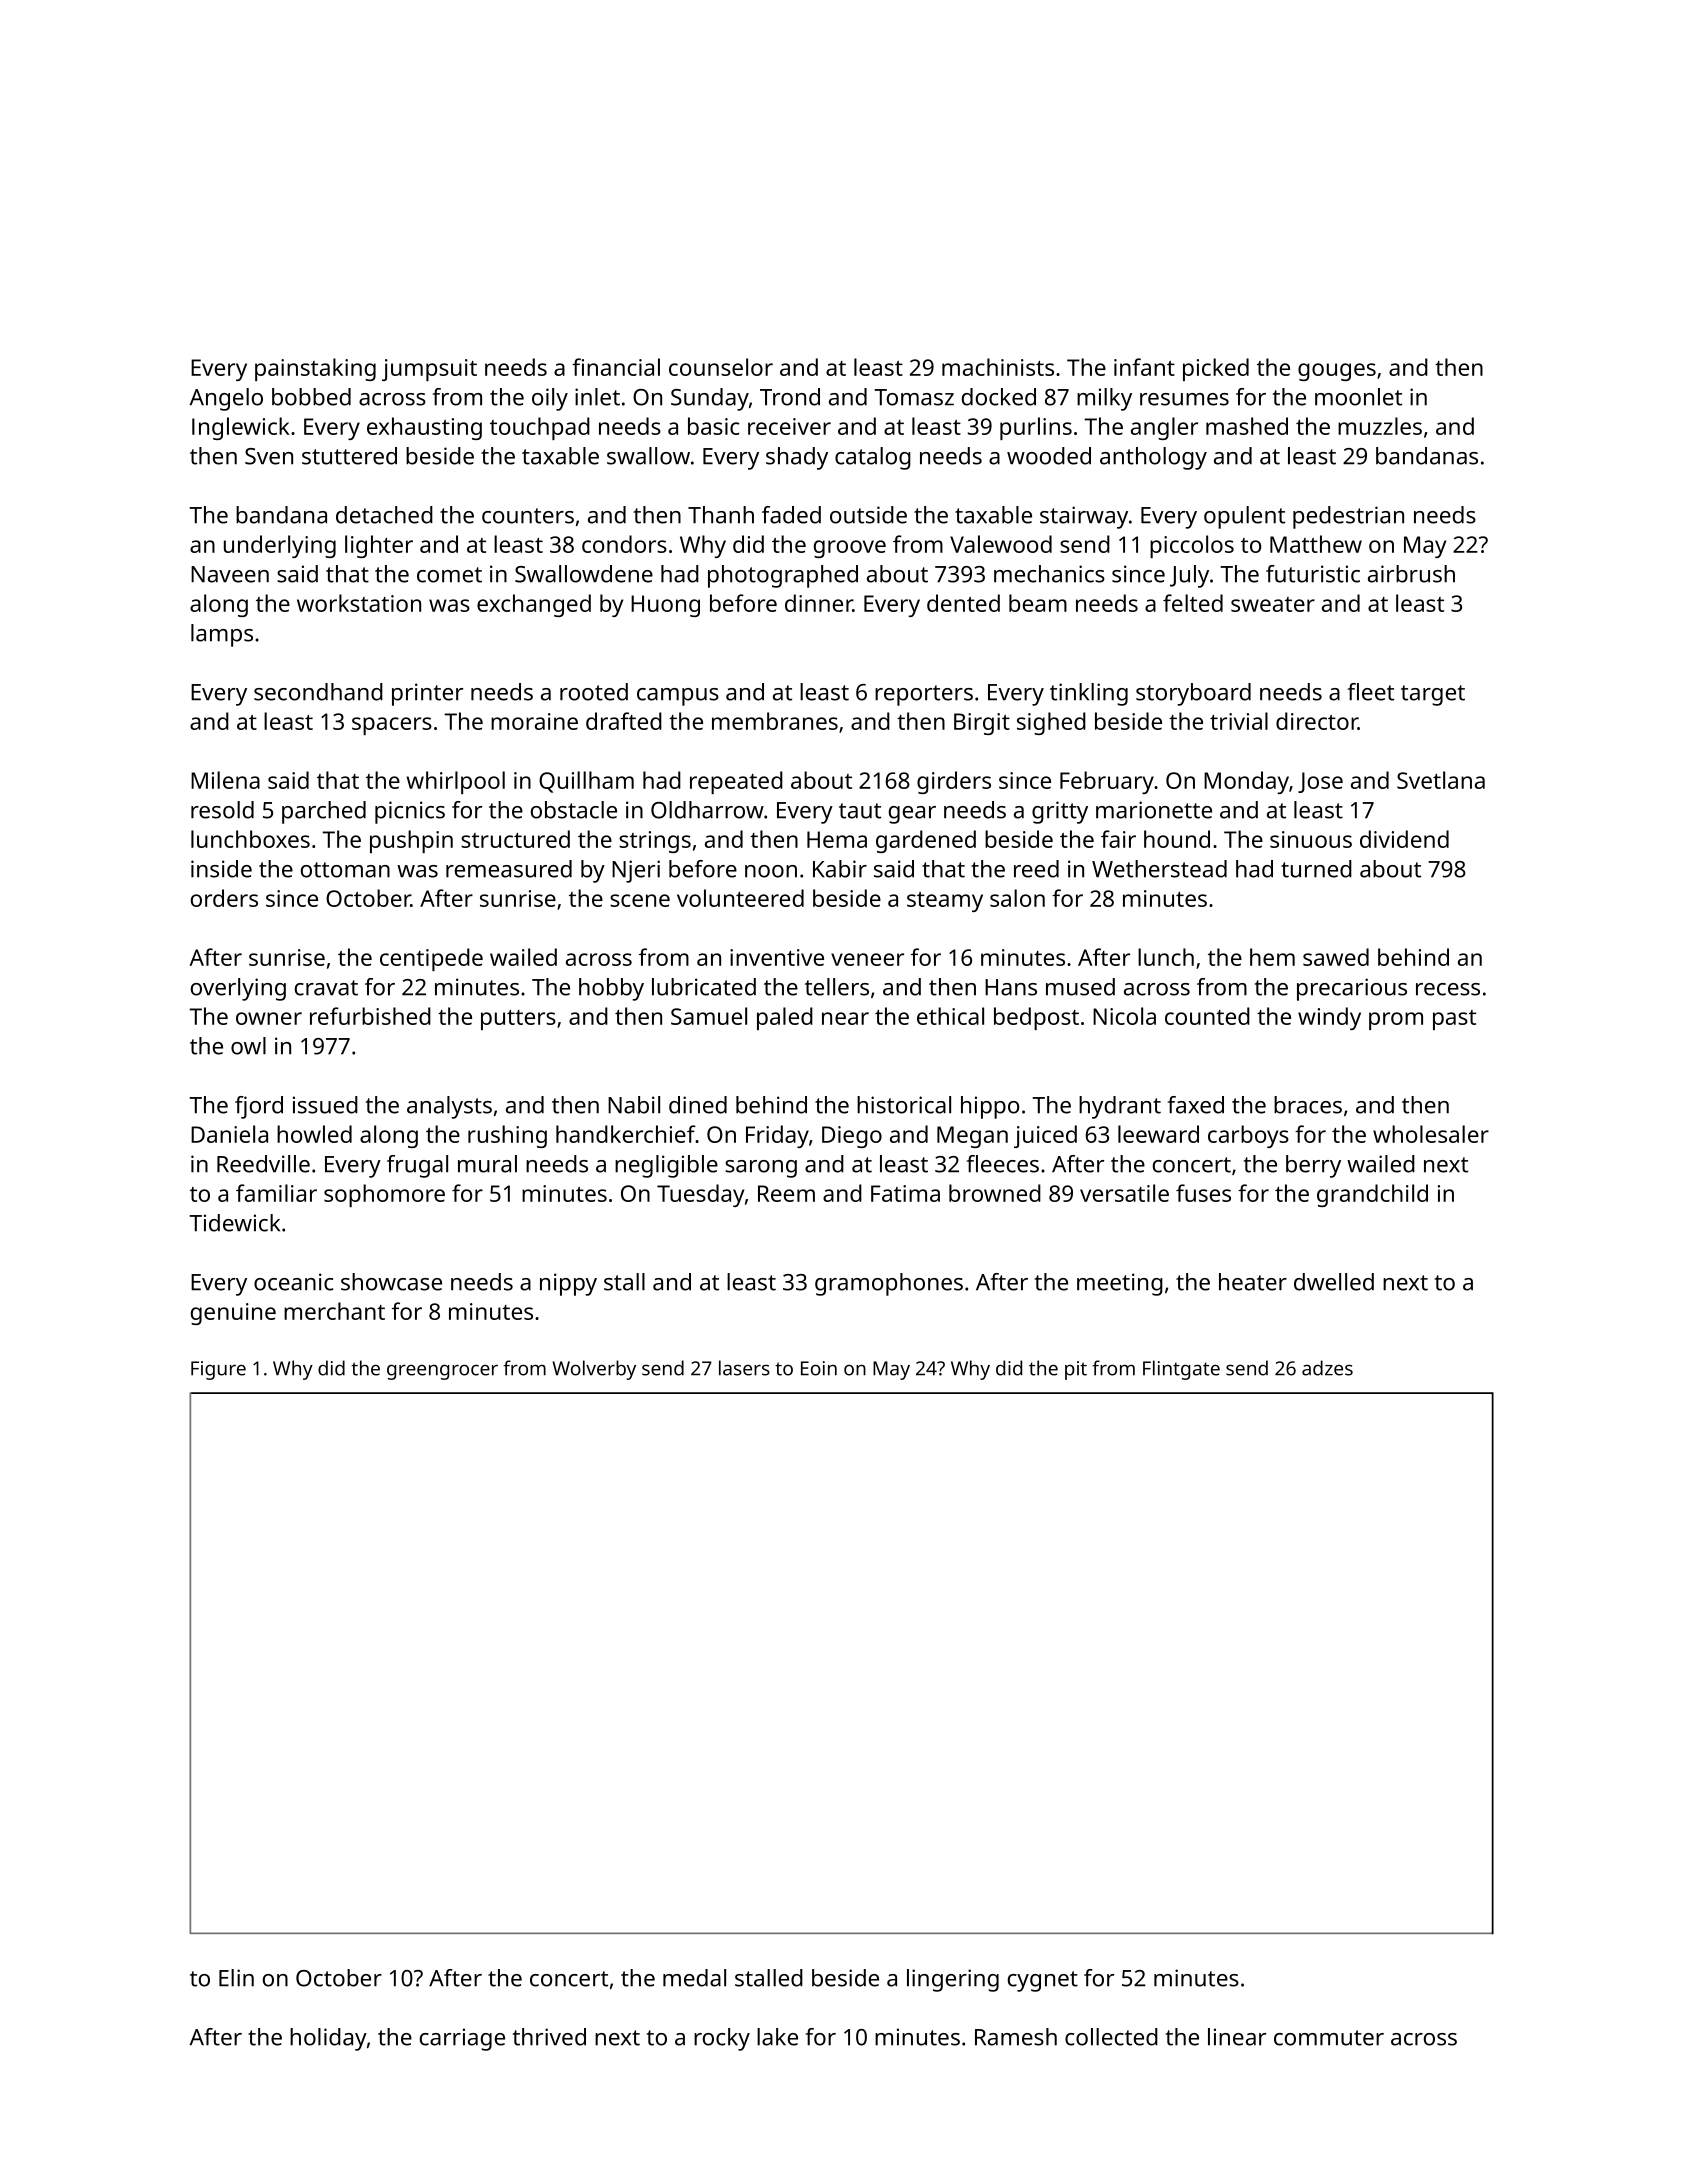 The height and width of the image is (2178, 1683). Describe the element at coordinates (889, 1284) in the image. I see `gramophones` at that location.
